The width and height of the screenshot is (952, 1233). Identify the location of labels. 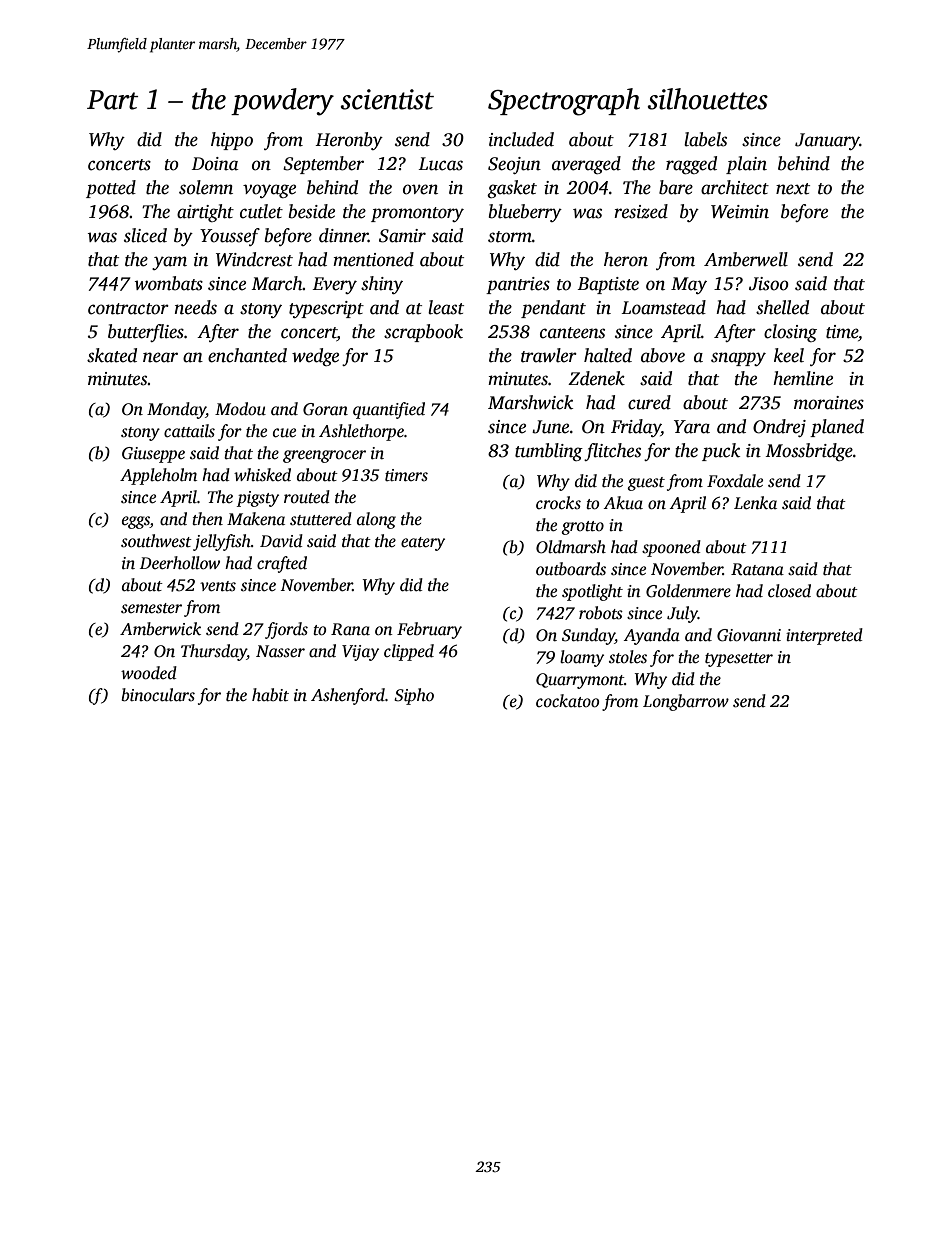
(705, 139).
